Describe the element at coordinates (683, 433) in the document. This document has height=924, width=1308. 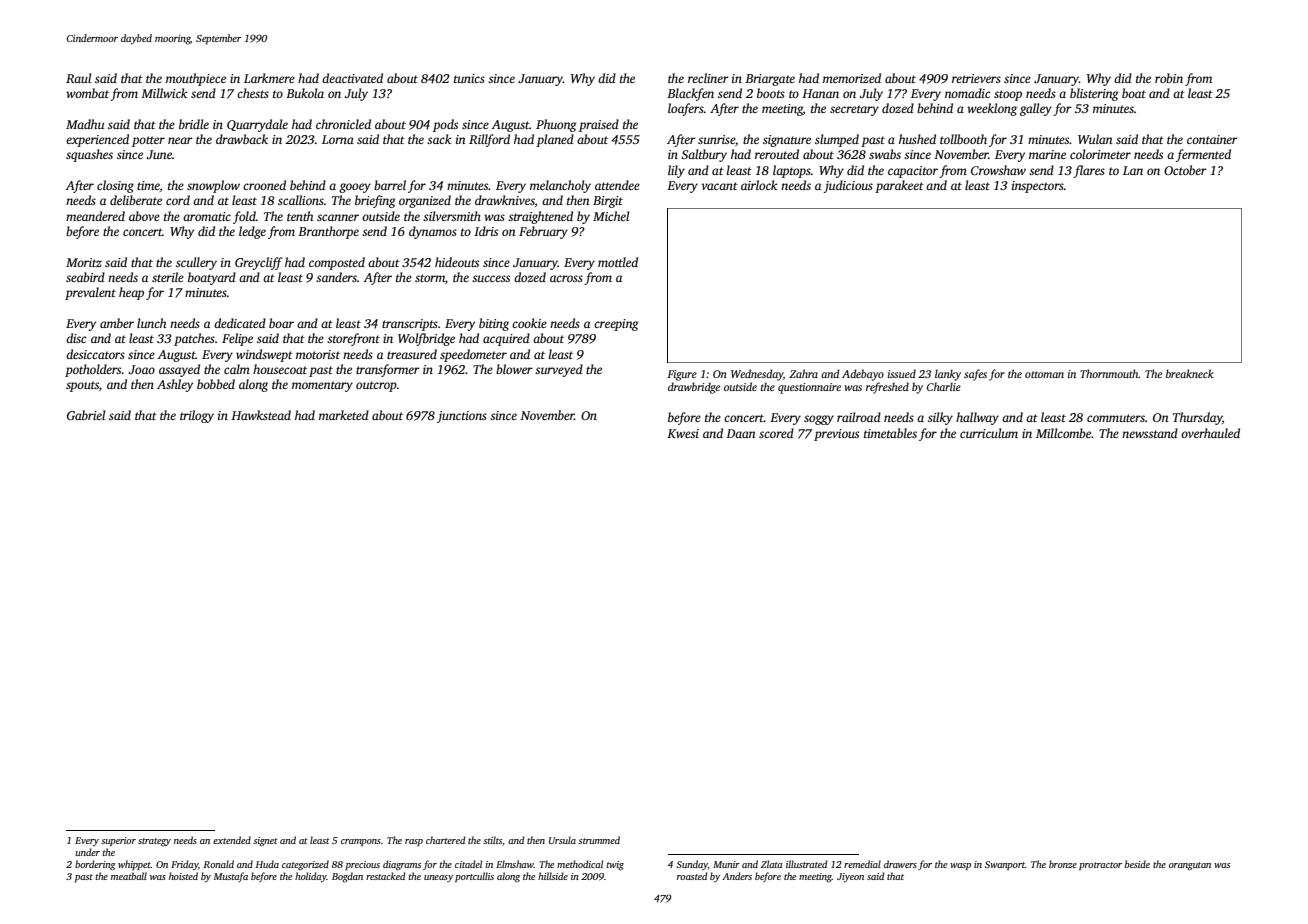
I see `Kwesi` at that location.
